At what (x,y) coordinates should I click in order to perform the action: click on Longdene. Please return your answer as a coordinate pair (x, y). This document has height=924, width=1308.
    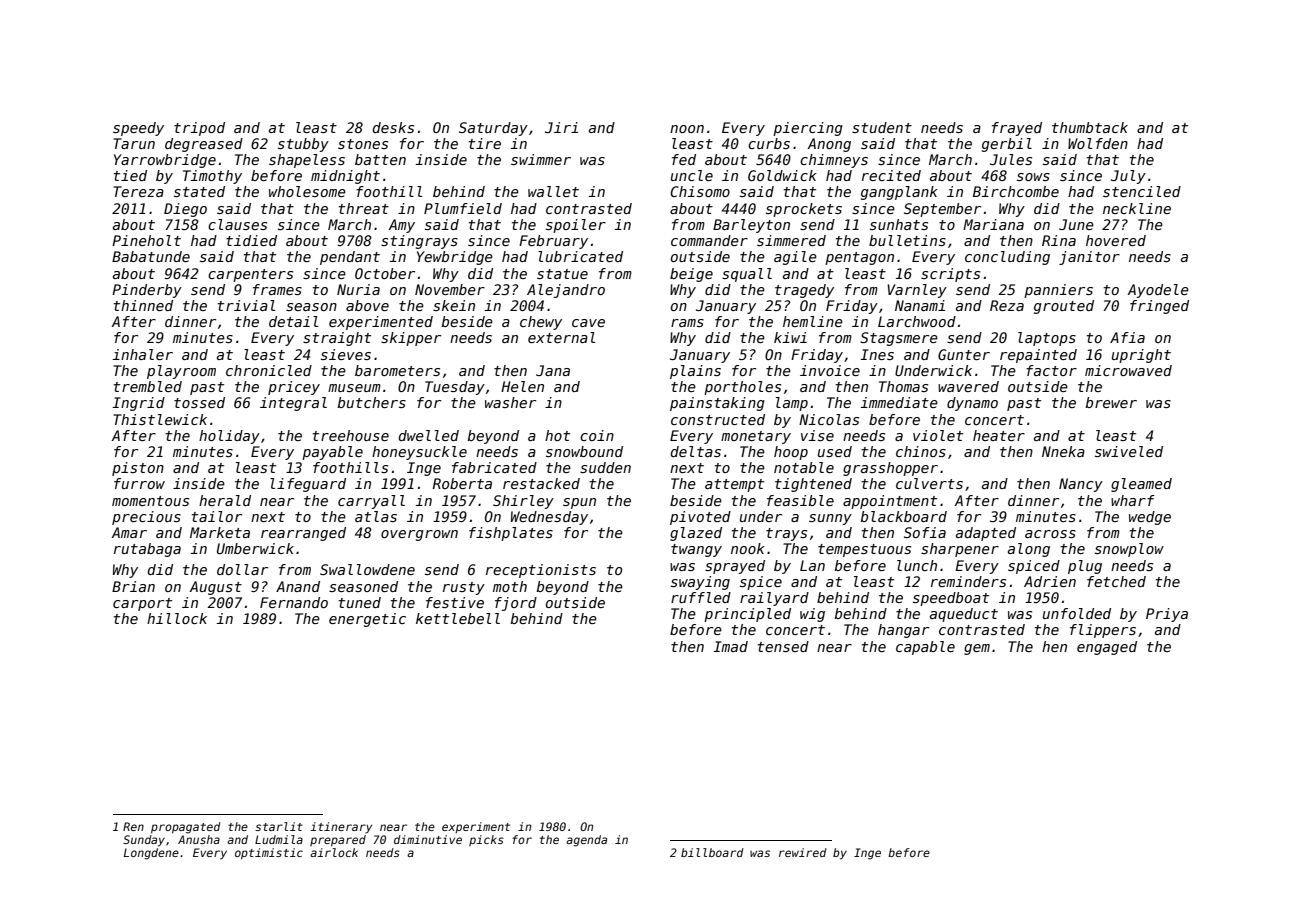
    Looking at the image, I should click on (151, 854).
